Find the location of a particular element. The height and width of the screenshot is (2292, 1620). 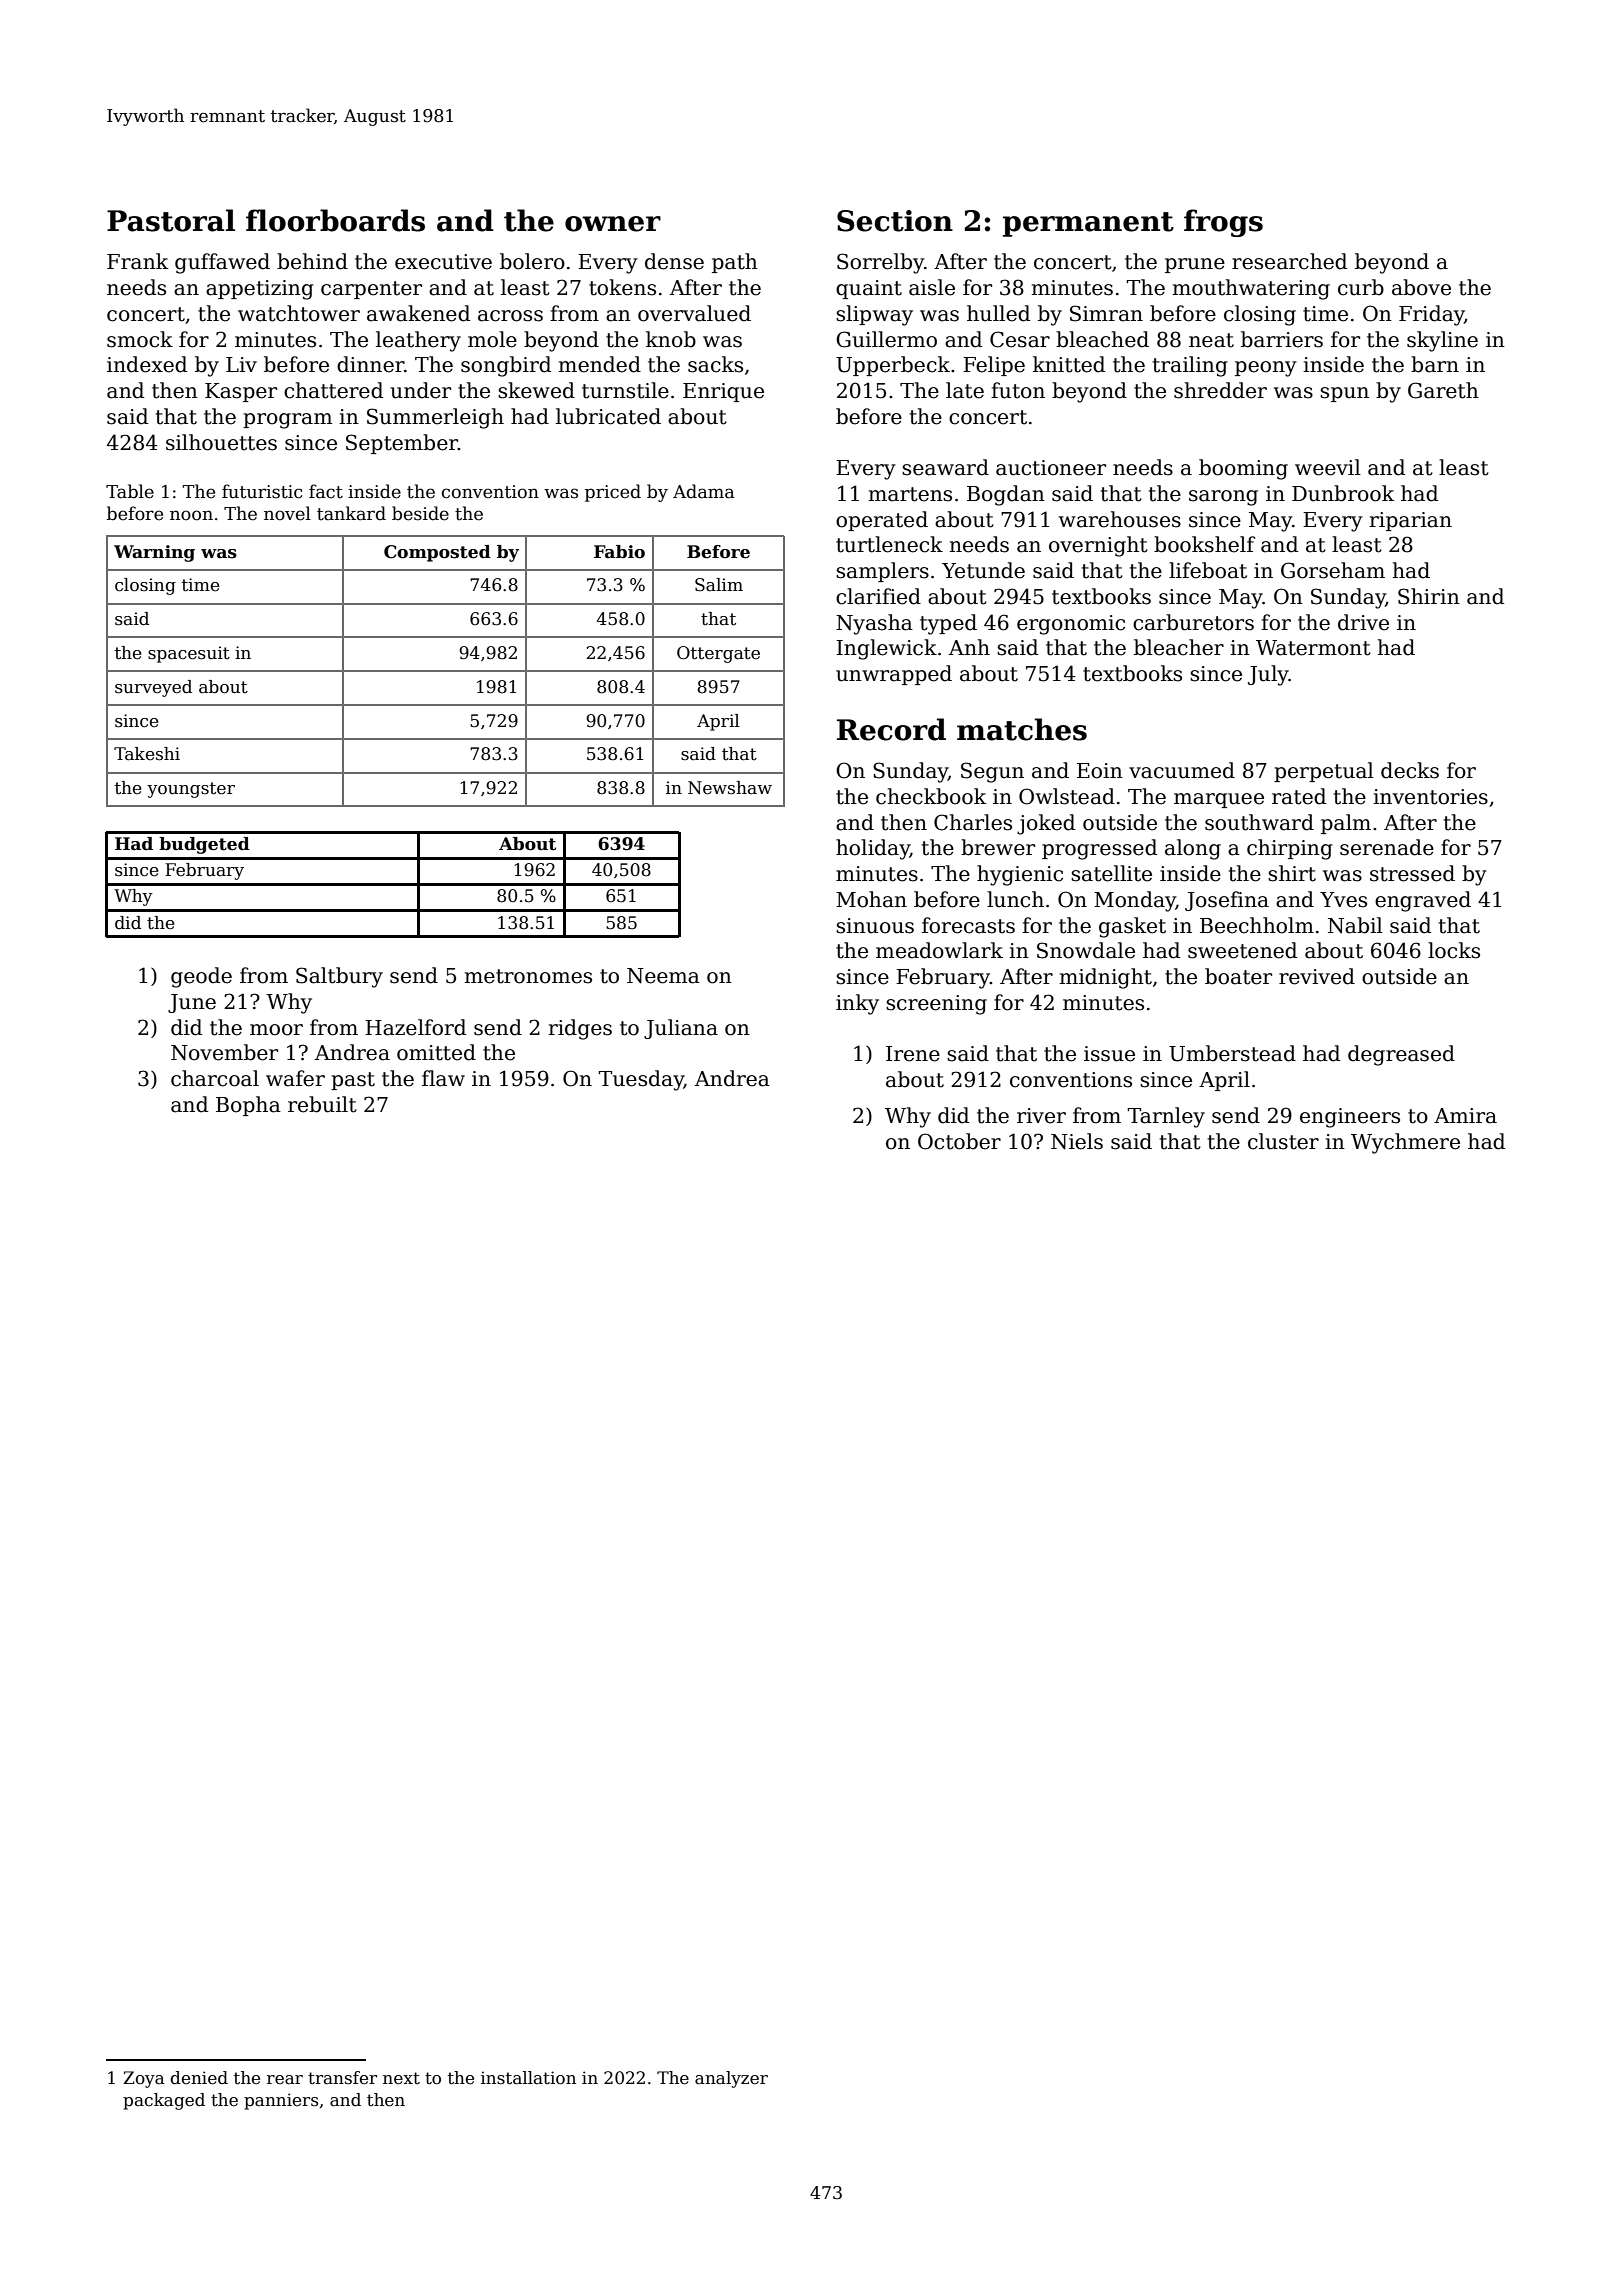

Amira is located at coordinates (1465, 1116).
